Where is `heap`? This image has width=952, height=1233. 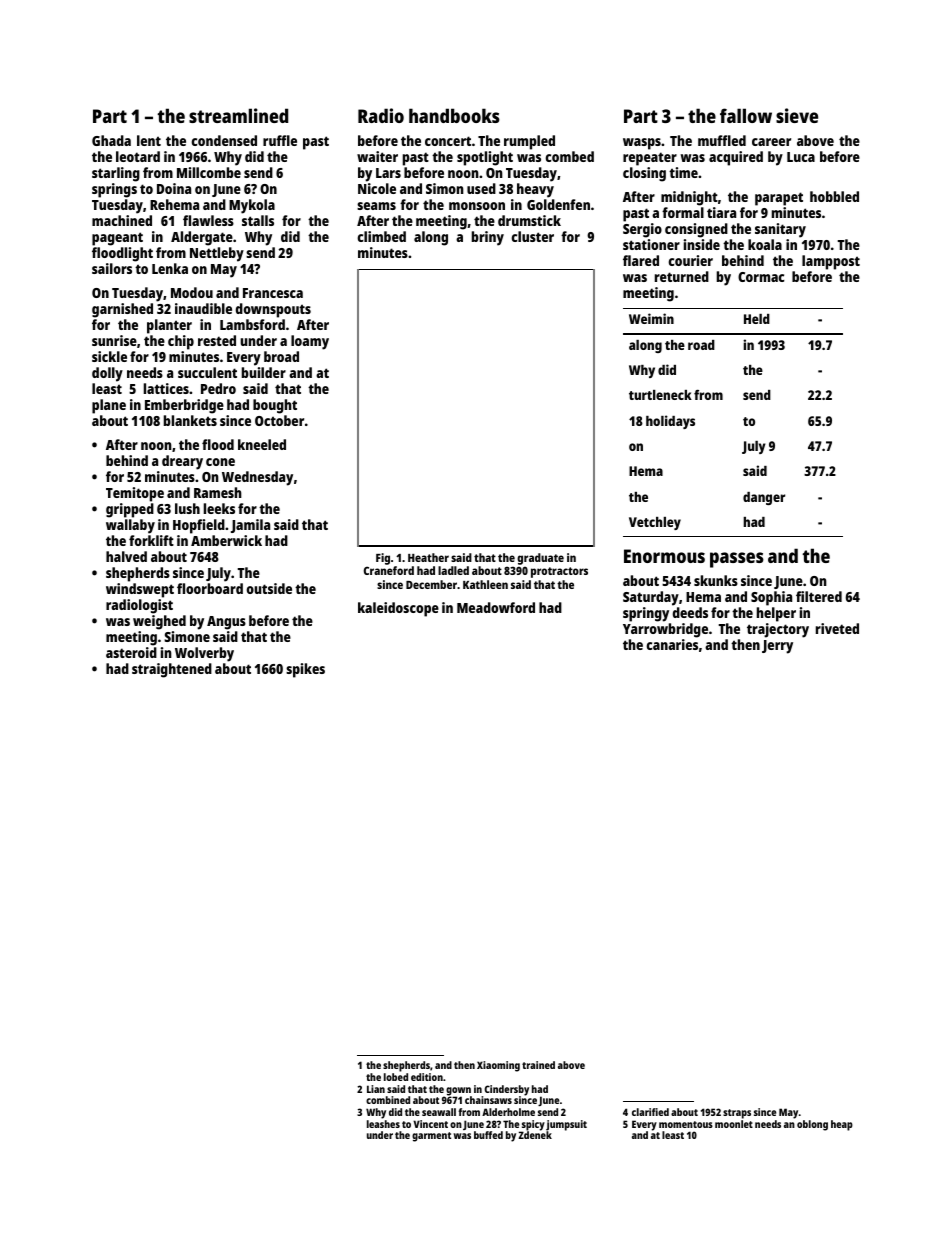
heap is located at coordinates (842, 1125).
